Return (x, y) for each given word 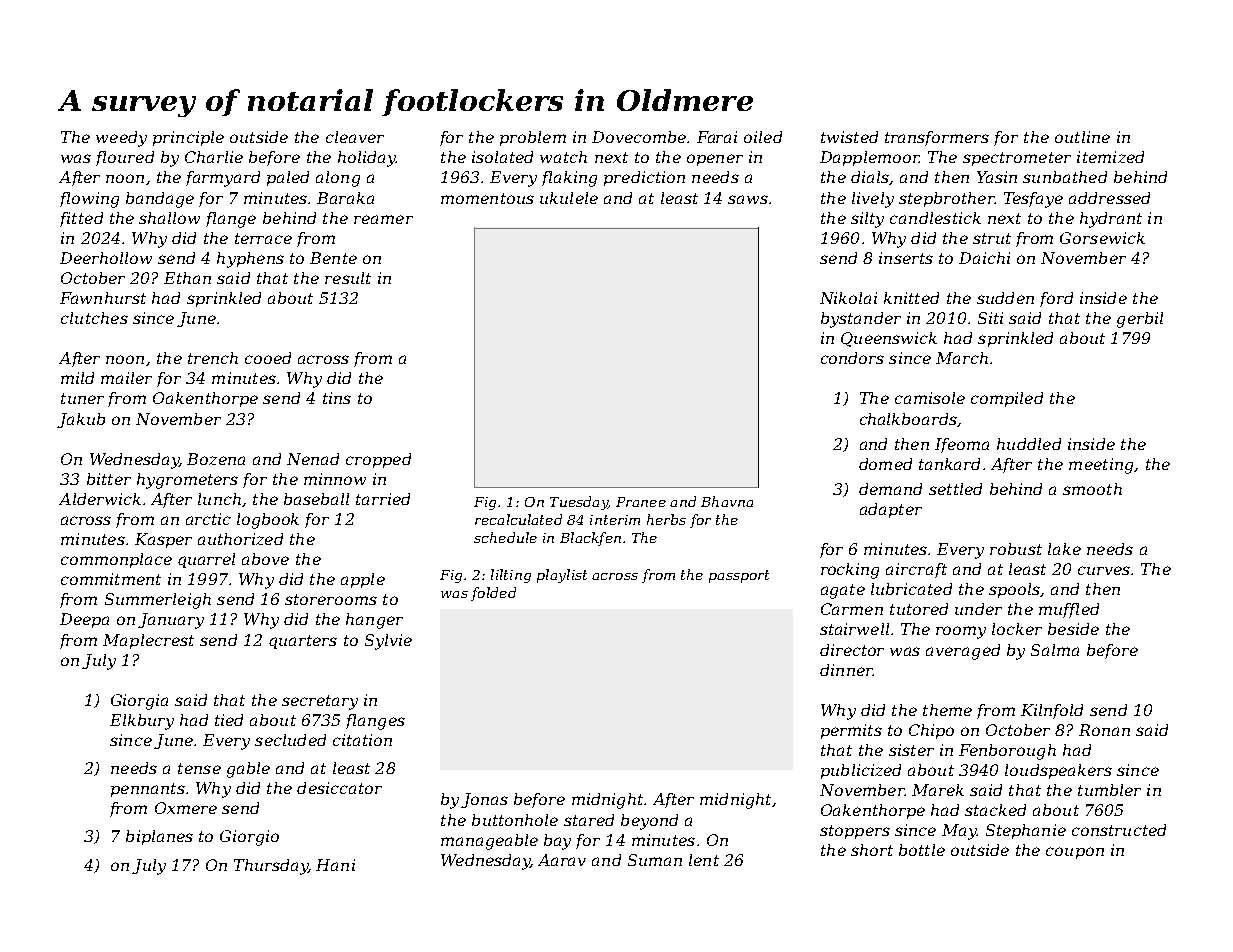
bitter (109, 479)
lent (704, 860)
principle (188, 138)
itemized (1110, 157)
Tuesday (579, 503)
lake (1064, 549)
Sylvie (388, 642)
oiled (763, 137)
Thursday (271, 867)
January (171, 621)
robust (1016, 549)
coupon (1075, 853)
